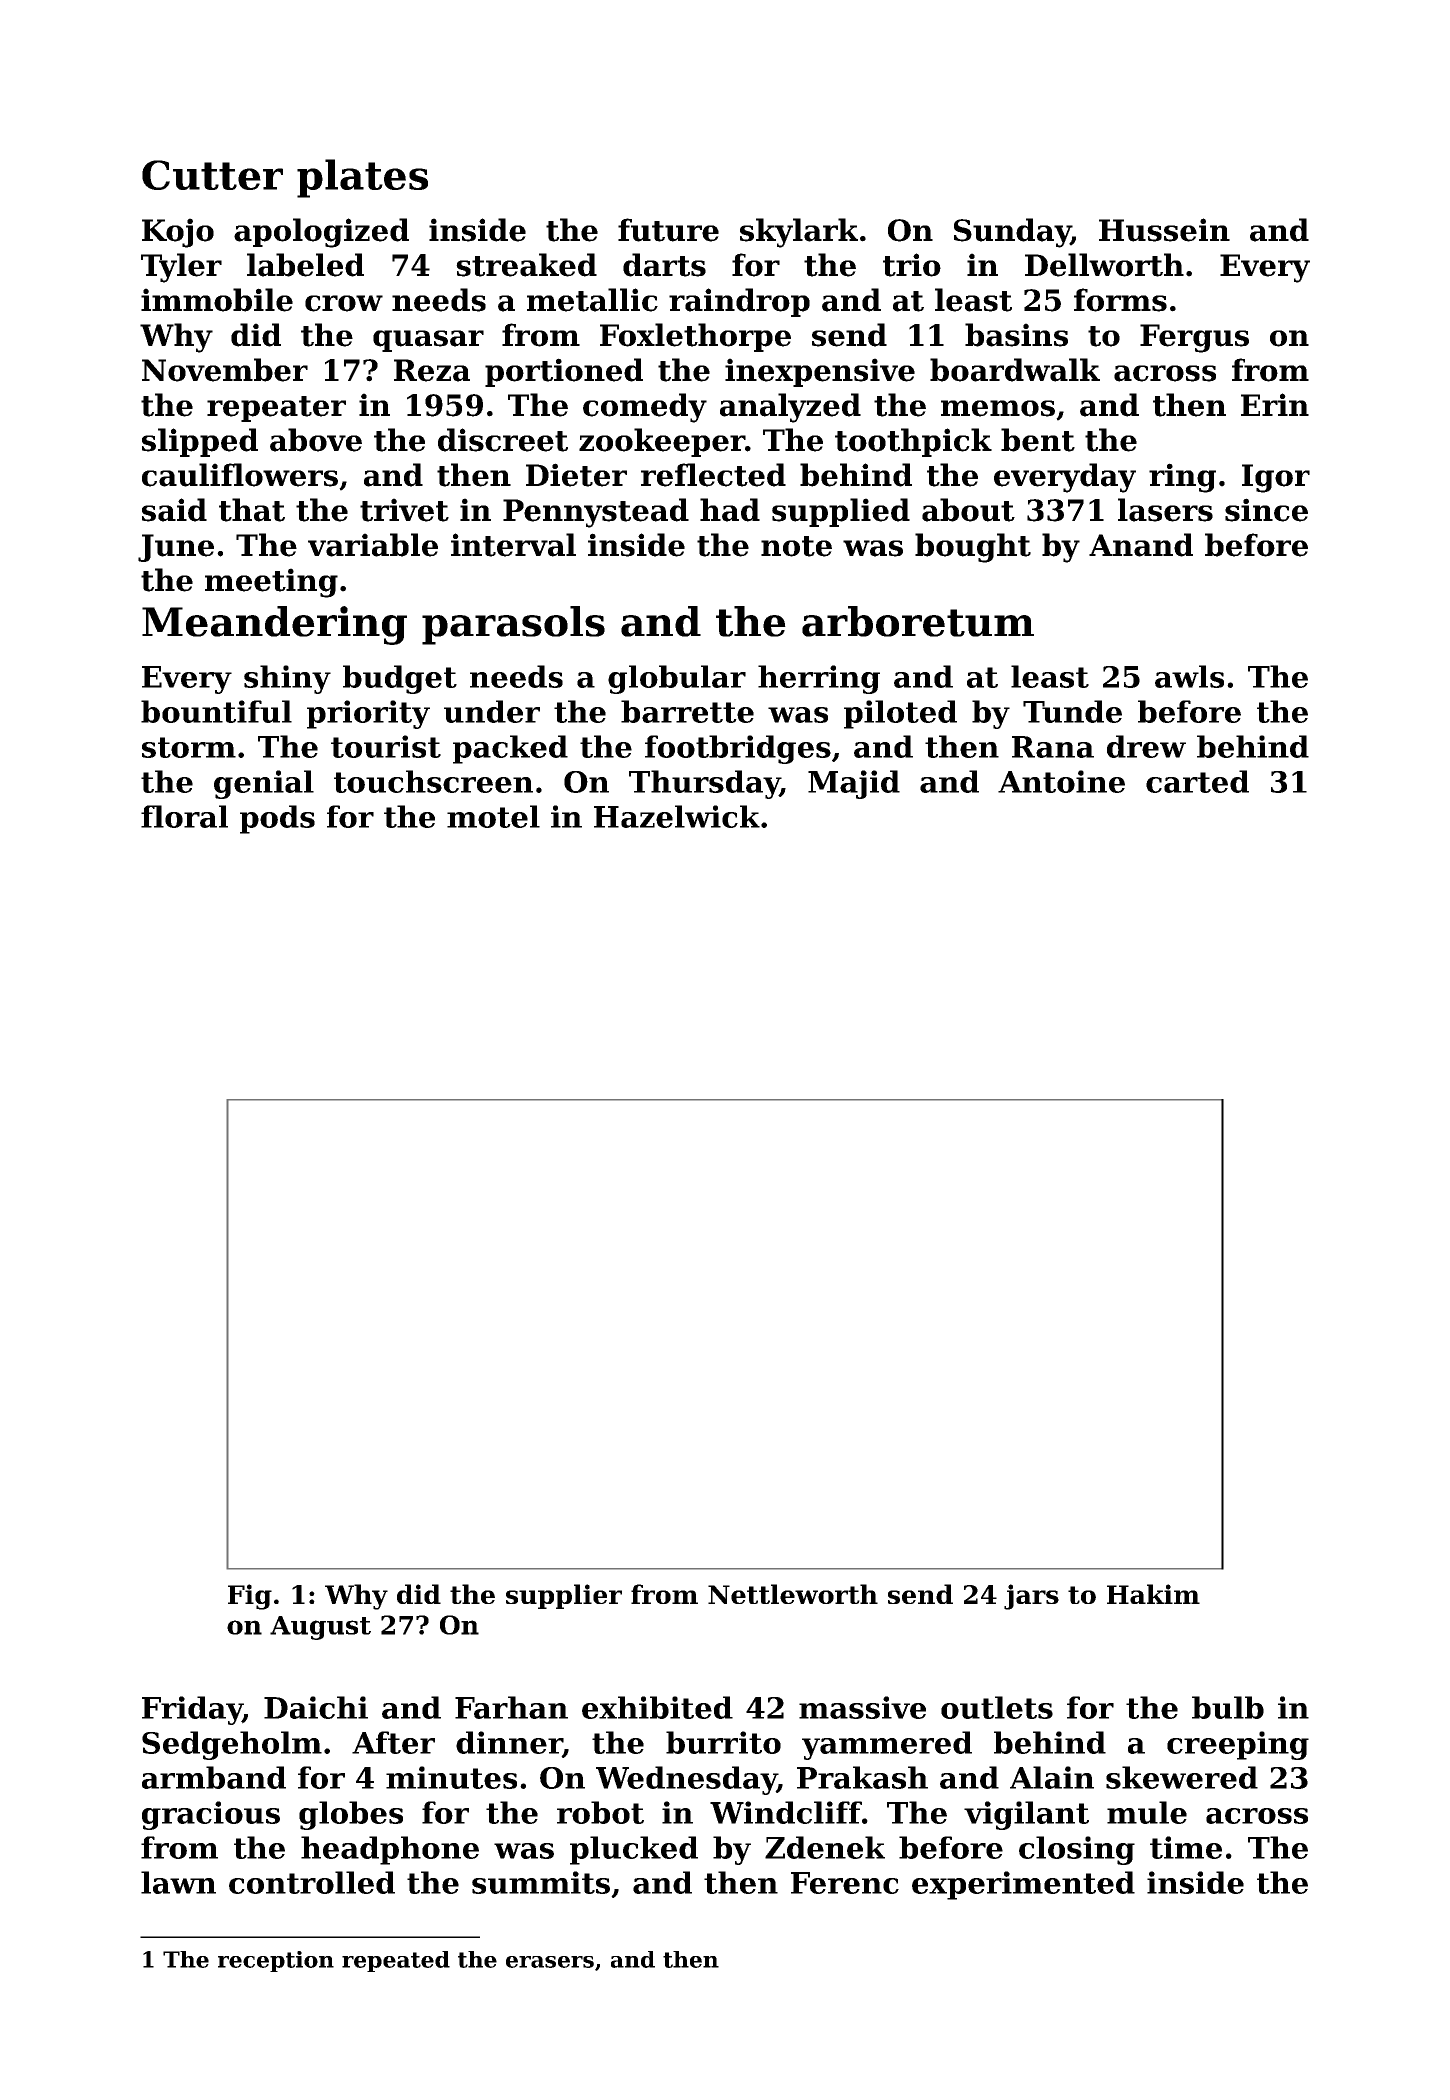 The height and width of the page is (2100, 1450). Describe the element at coordinates (793, 1594) in the page. I see `Nettleworth` at that location.
